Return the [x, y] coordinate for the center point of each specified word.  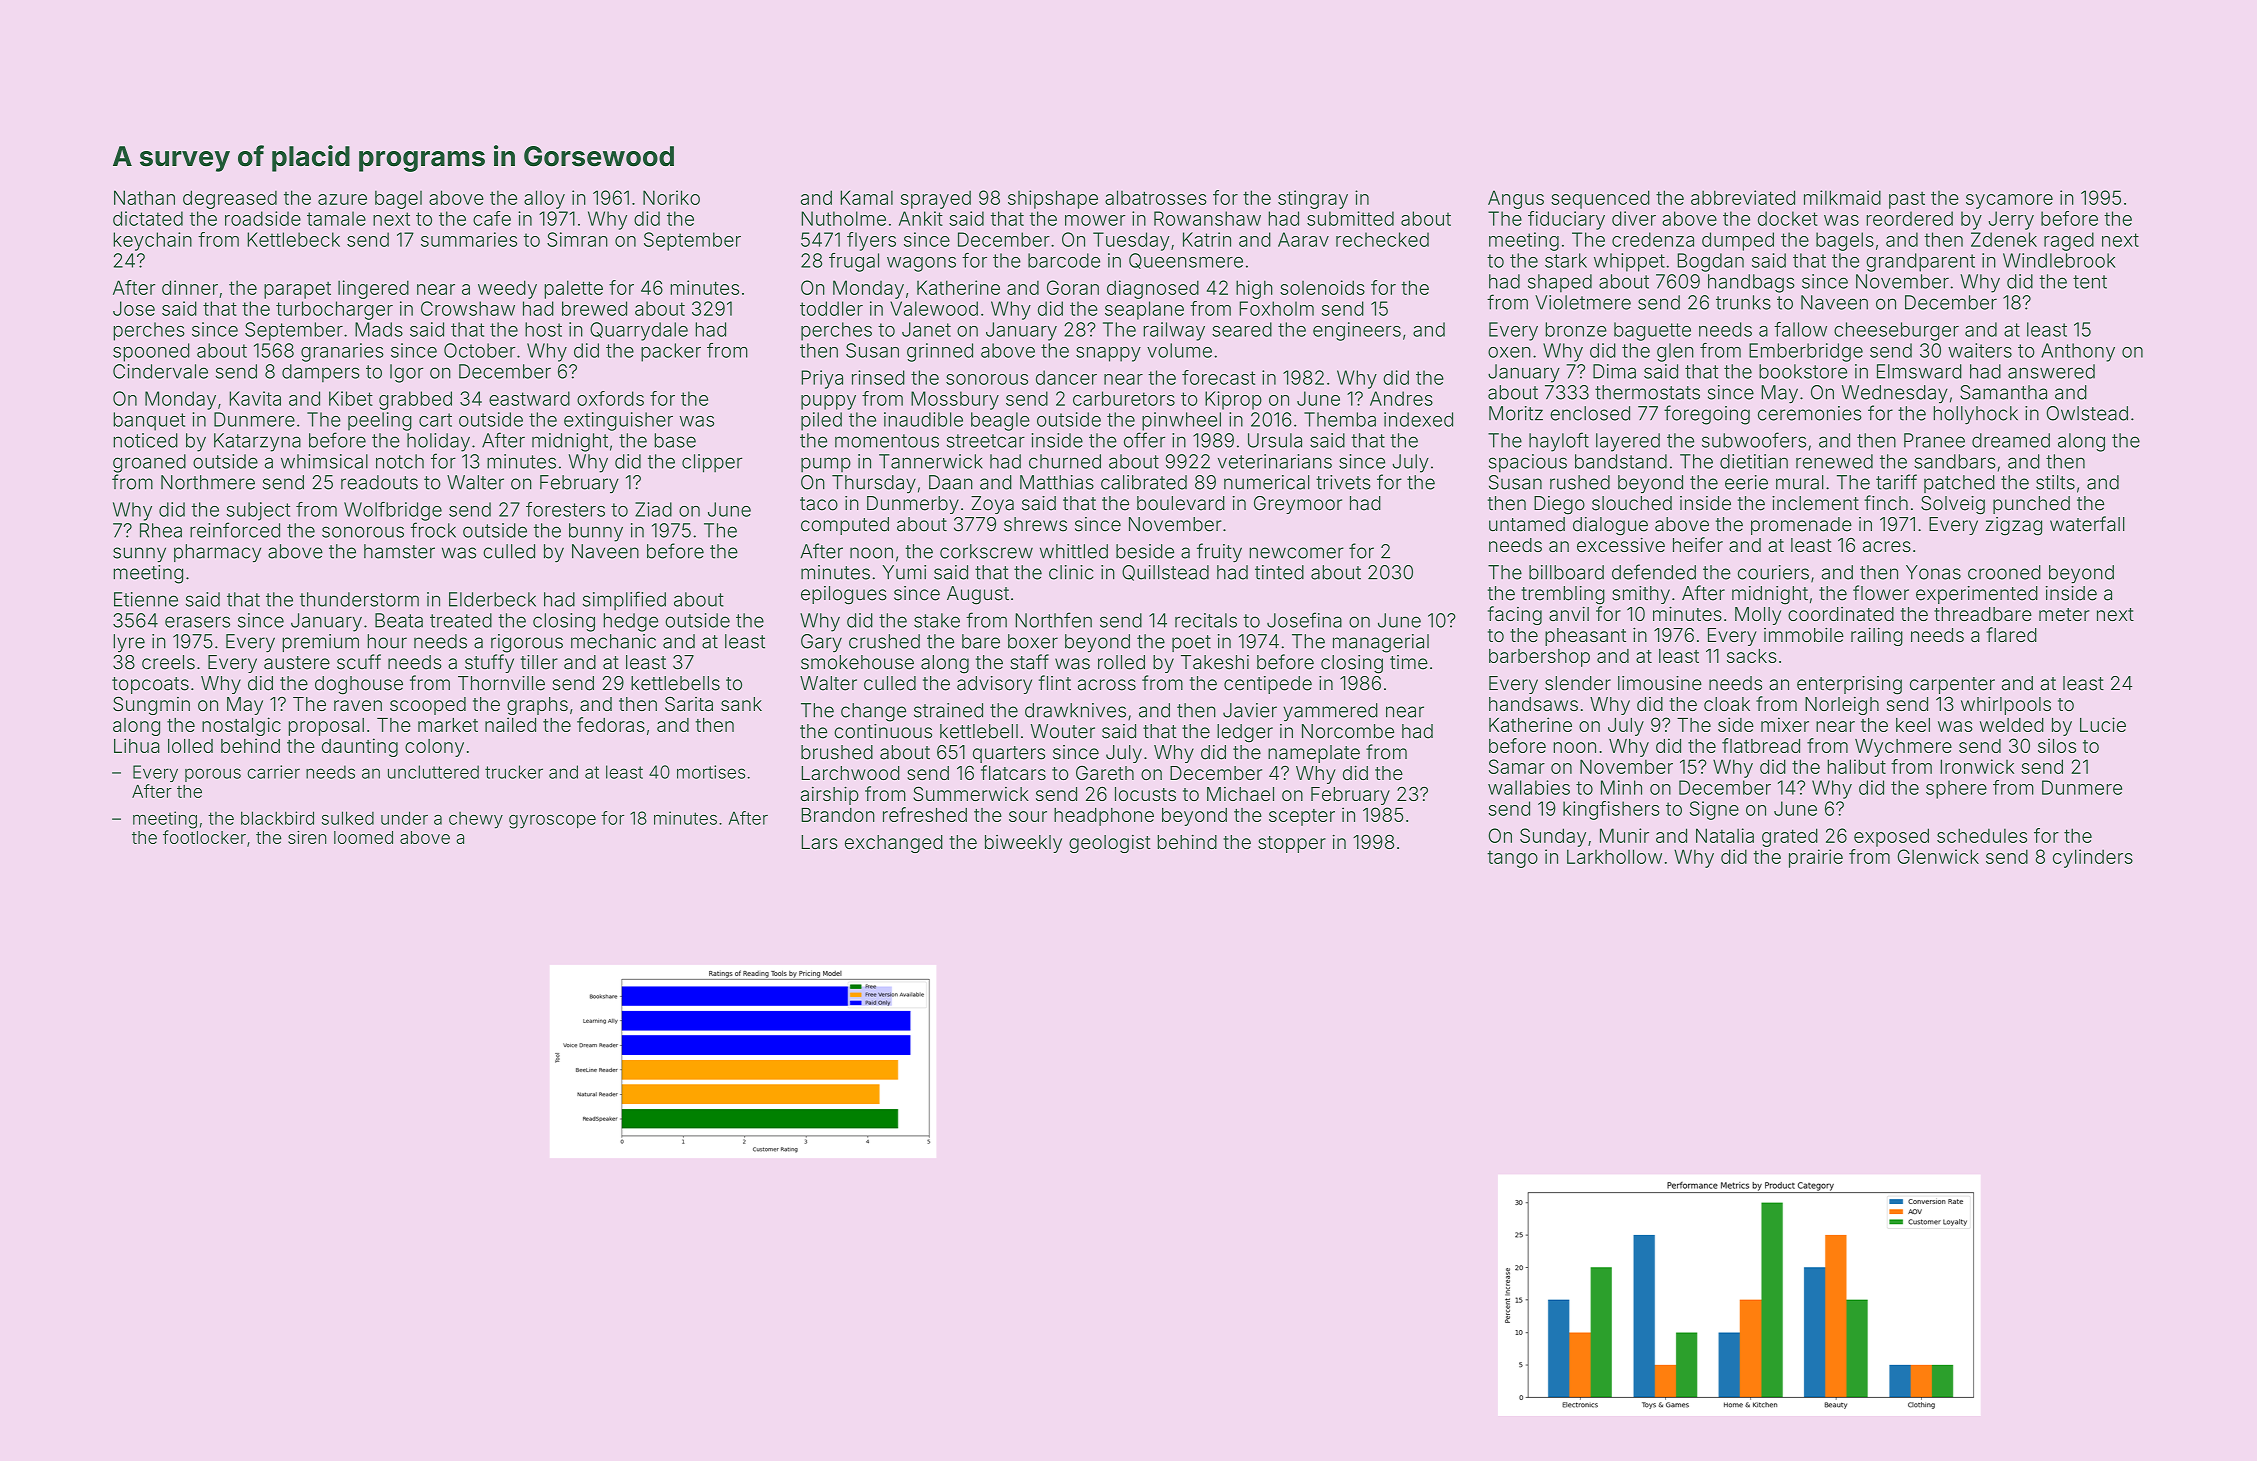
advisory [994, 685]
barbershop [1539, 658]
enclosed [1590, 413]
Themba [1340, 419]
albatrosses [1156, 197]
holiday [438, 442]
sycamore [2009, 201]
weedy [507, 289]
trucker [514, 772]
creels [168, 662]
